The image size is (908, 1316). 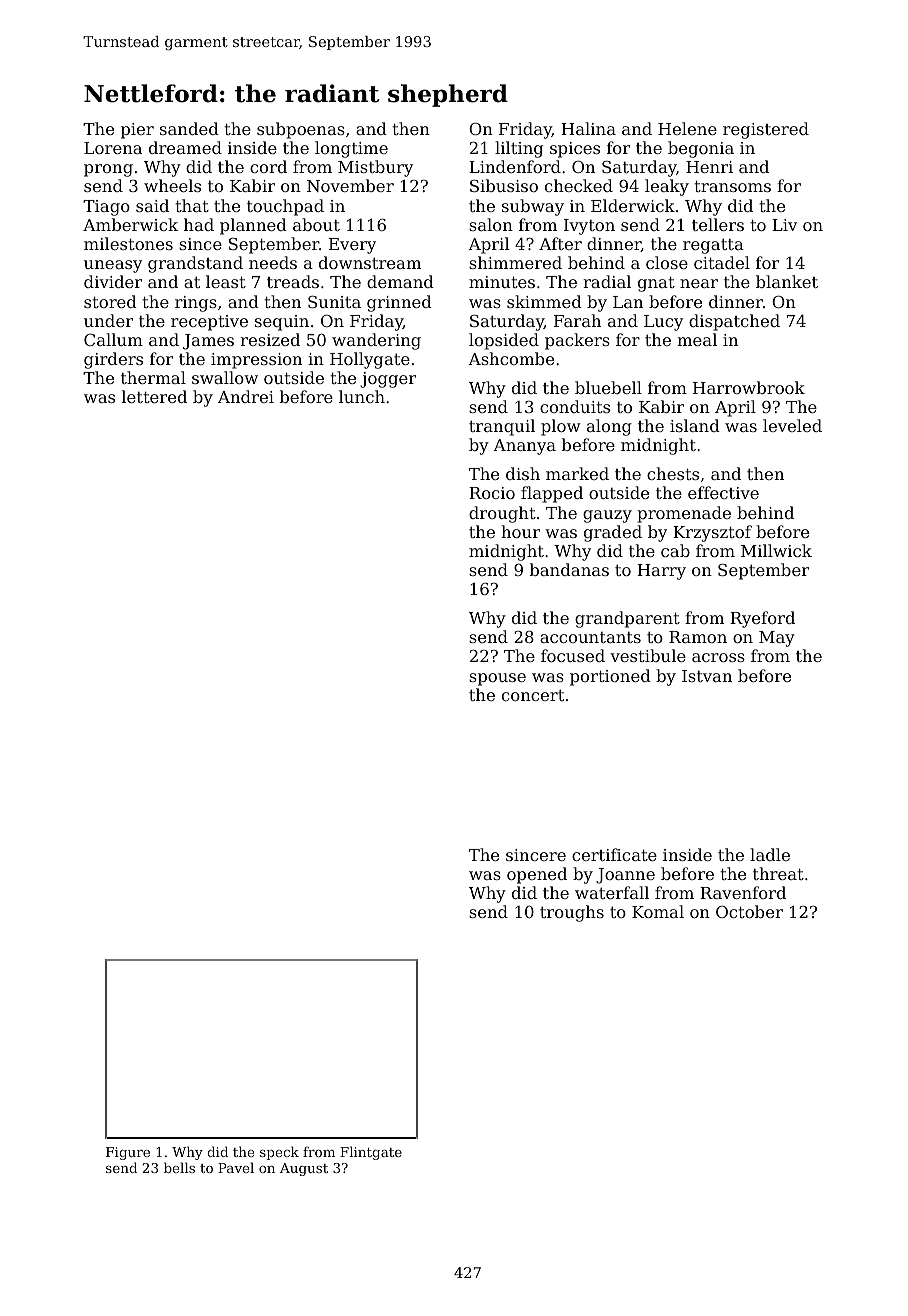 What do you see at coordinates (179, 1167) in the image?
I see `bells` at bounding box center [179, 1167].
